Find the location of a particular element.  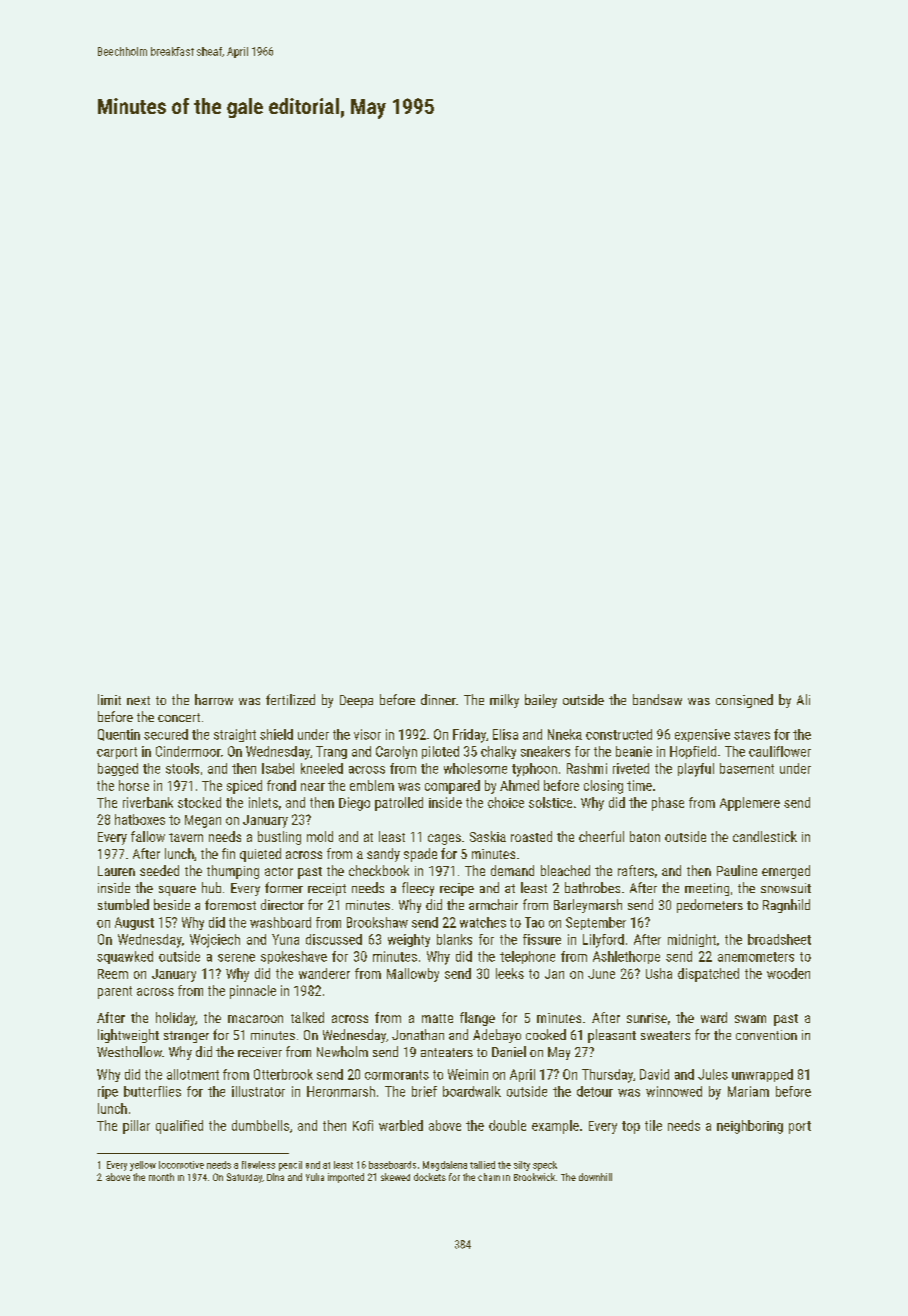

top is located at coordinates (631, 1127).
